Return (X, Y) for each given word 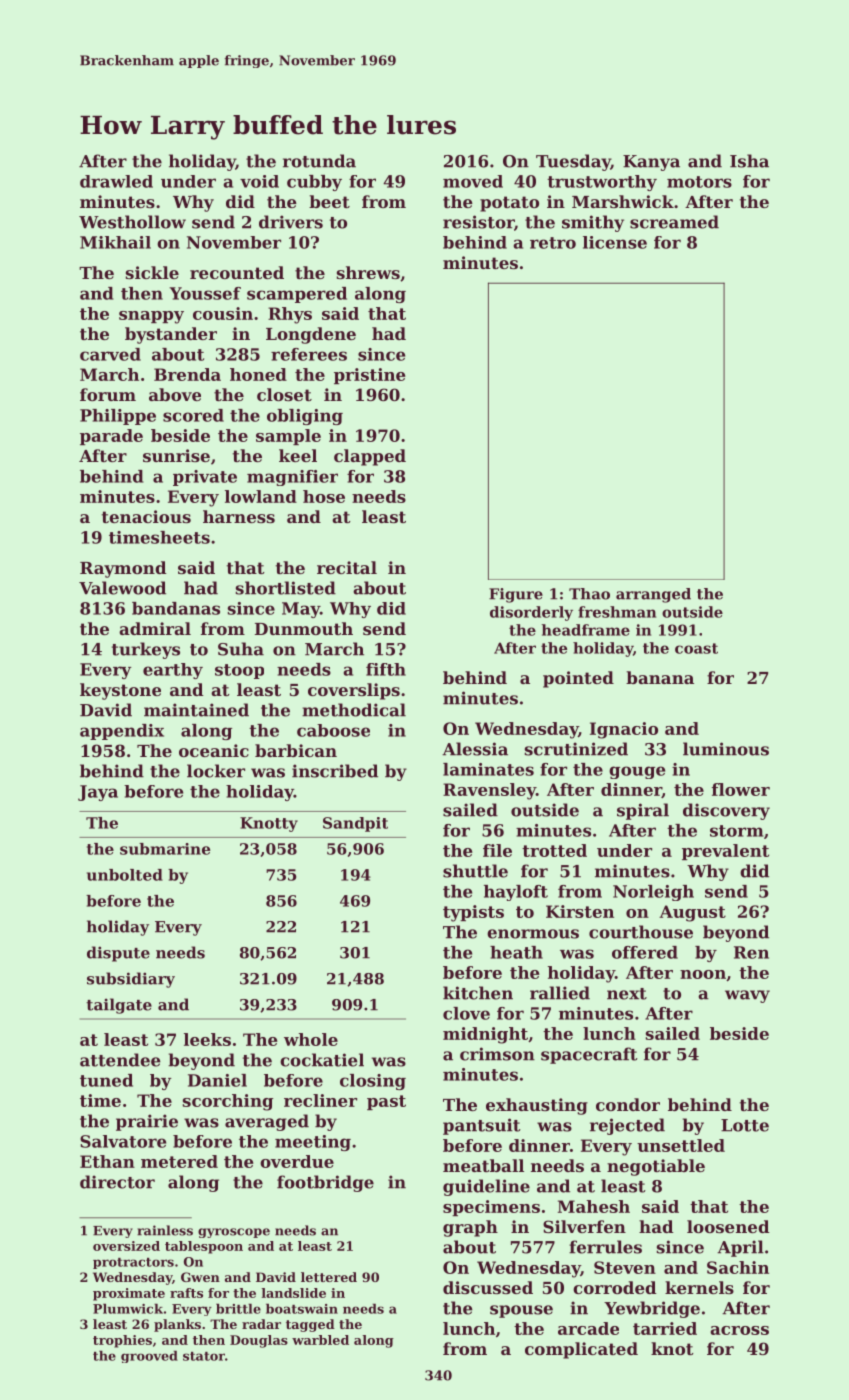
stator (204, 1356)
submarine (165, 849)
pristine (369, 376)
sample (288, 437)
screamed (674, 222)
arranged (653, 595)
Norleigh (653, 893)
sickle (152, 272)
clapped (370, 457)
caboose (333, 730)
